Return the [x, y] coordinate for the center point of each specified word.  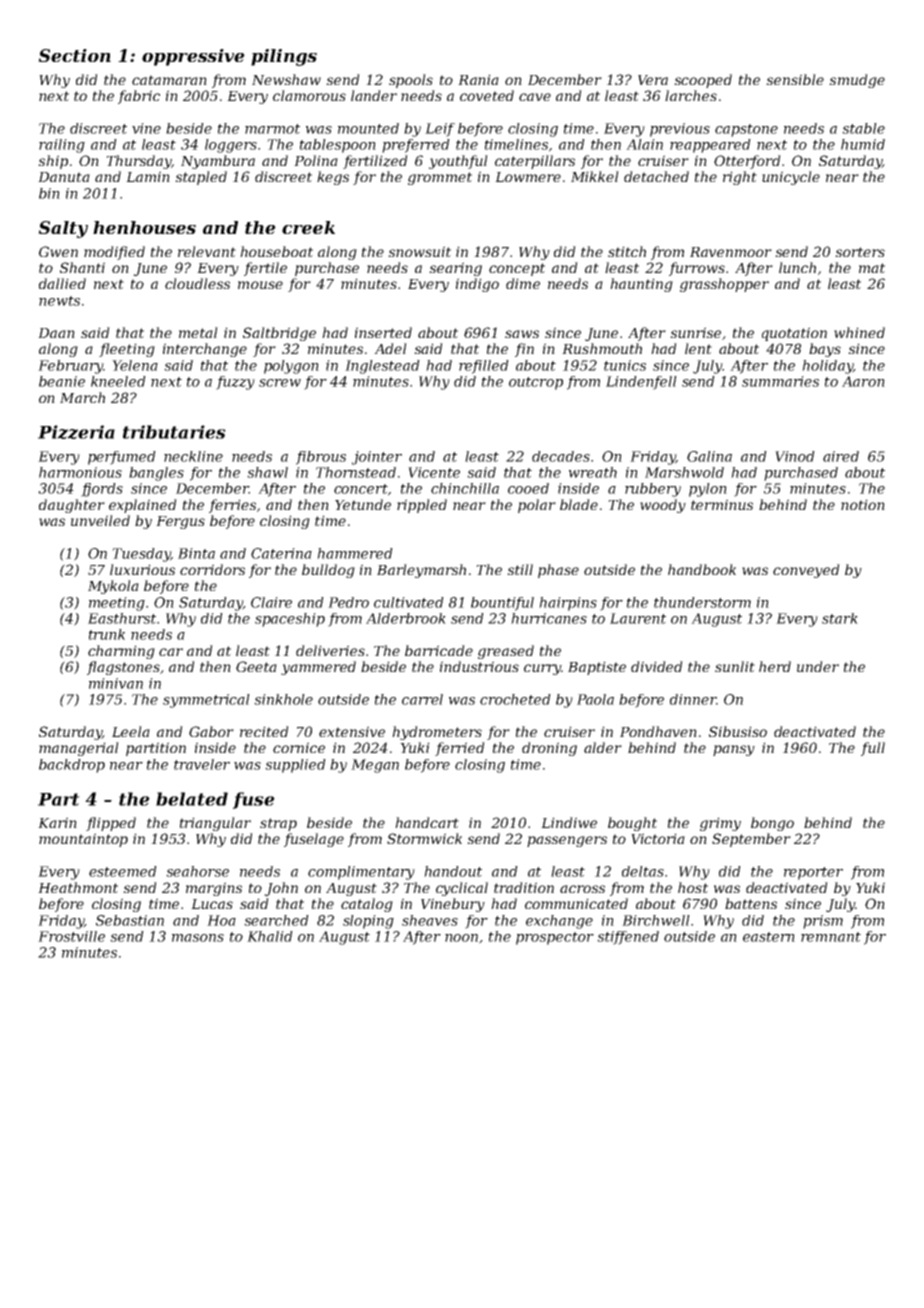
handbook [702, 569]
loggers [231, 146]
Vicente [434, 472]
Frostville [71, 936]
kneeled [118, 381]
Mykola [113, 587]
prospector [555, 938]
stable [863, 128]
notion [863, 504]
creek [308, 227]
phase [558, 571]
